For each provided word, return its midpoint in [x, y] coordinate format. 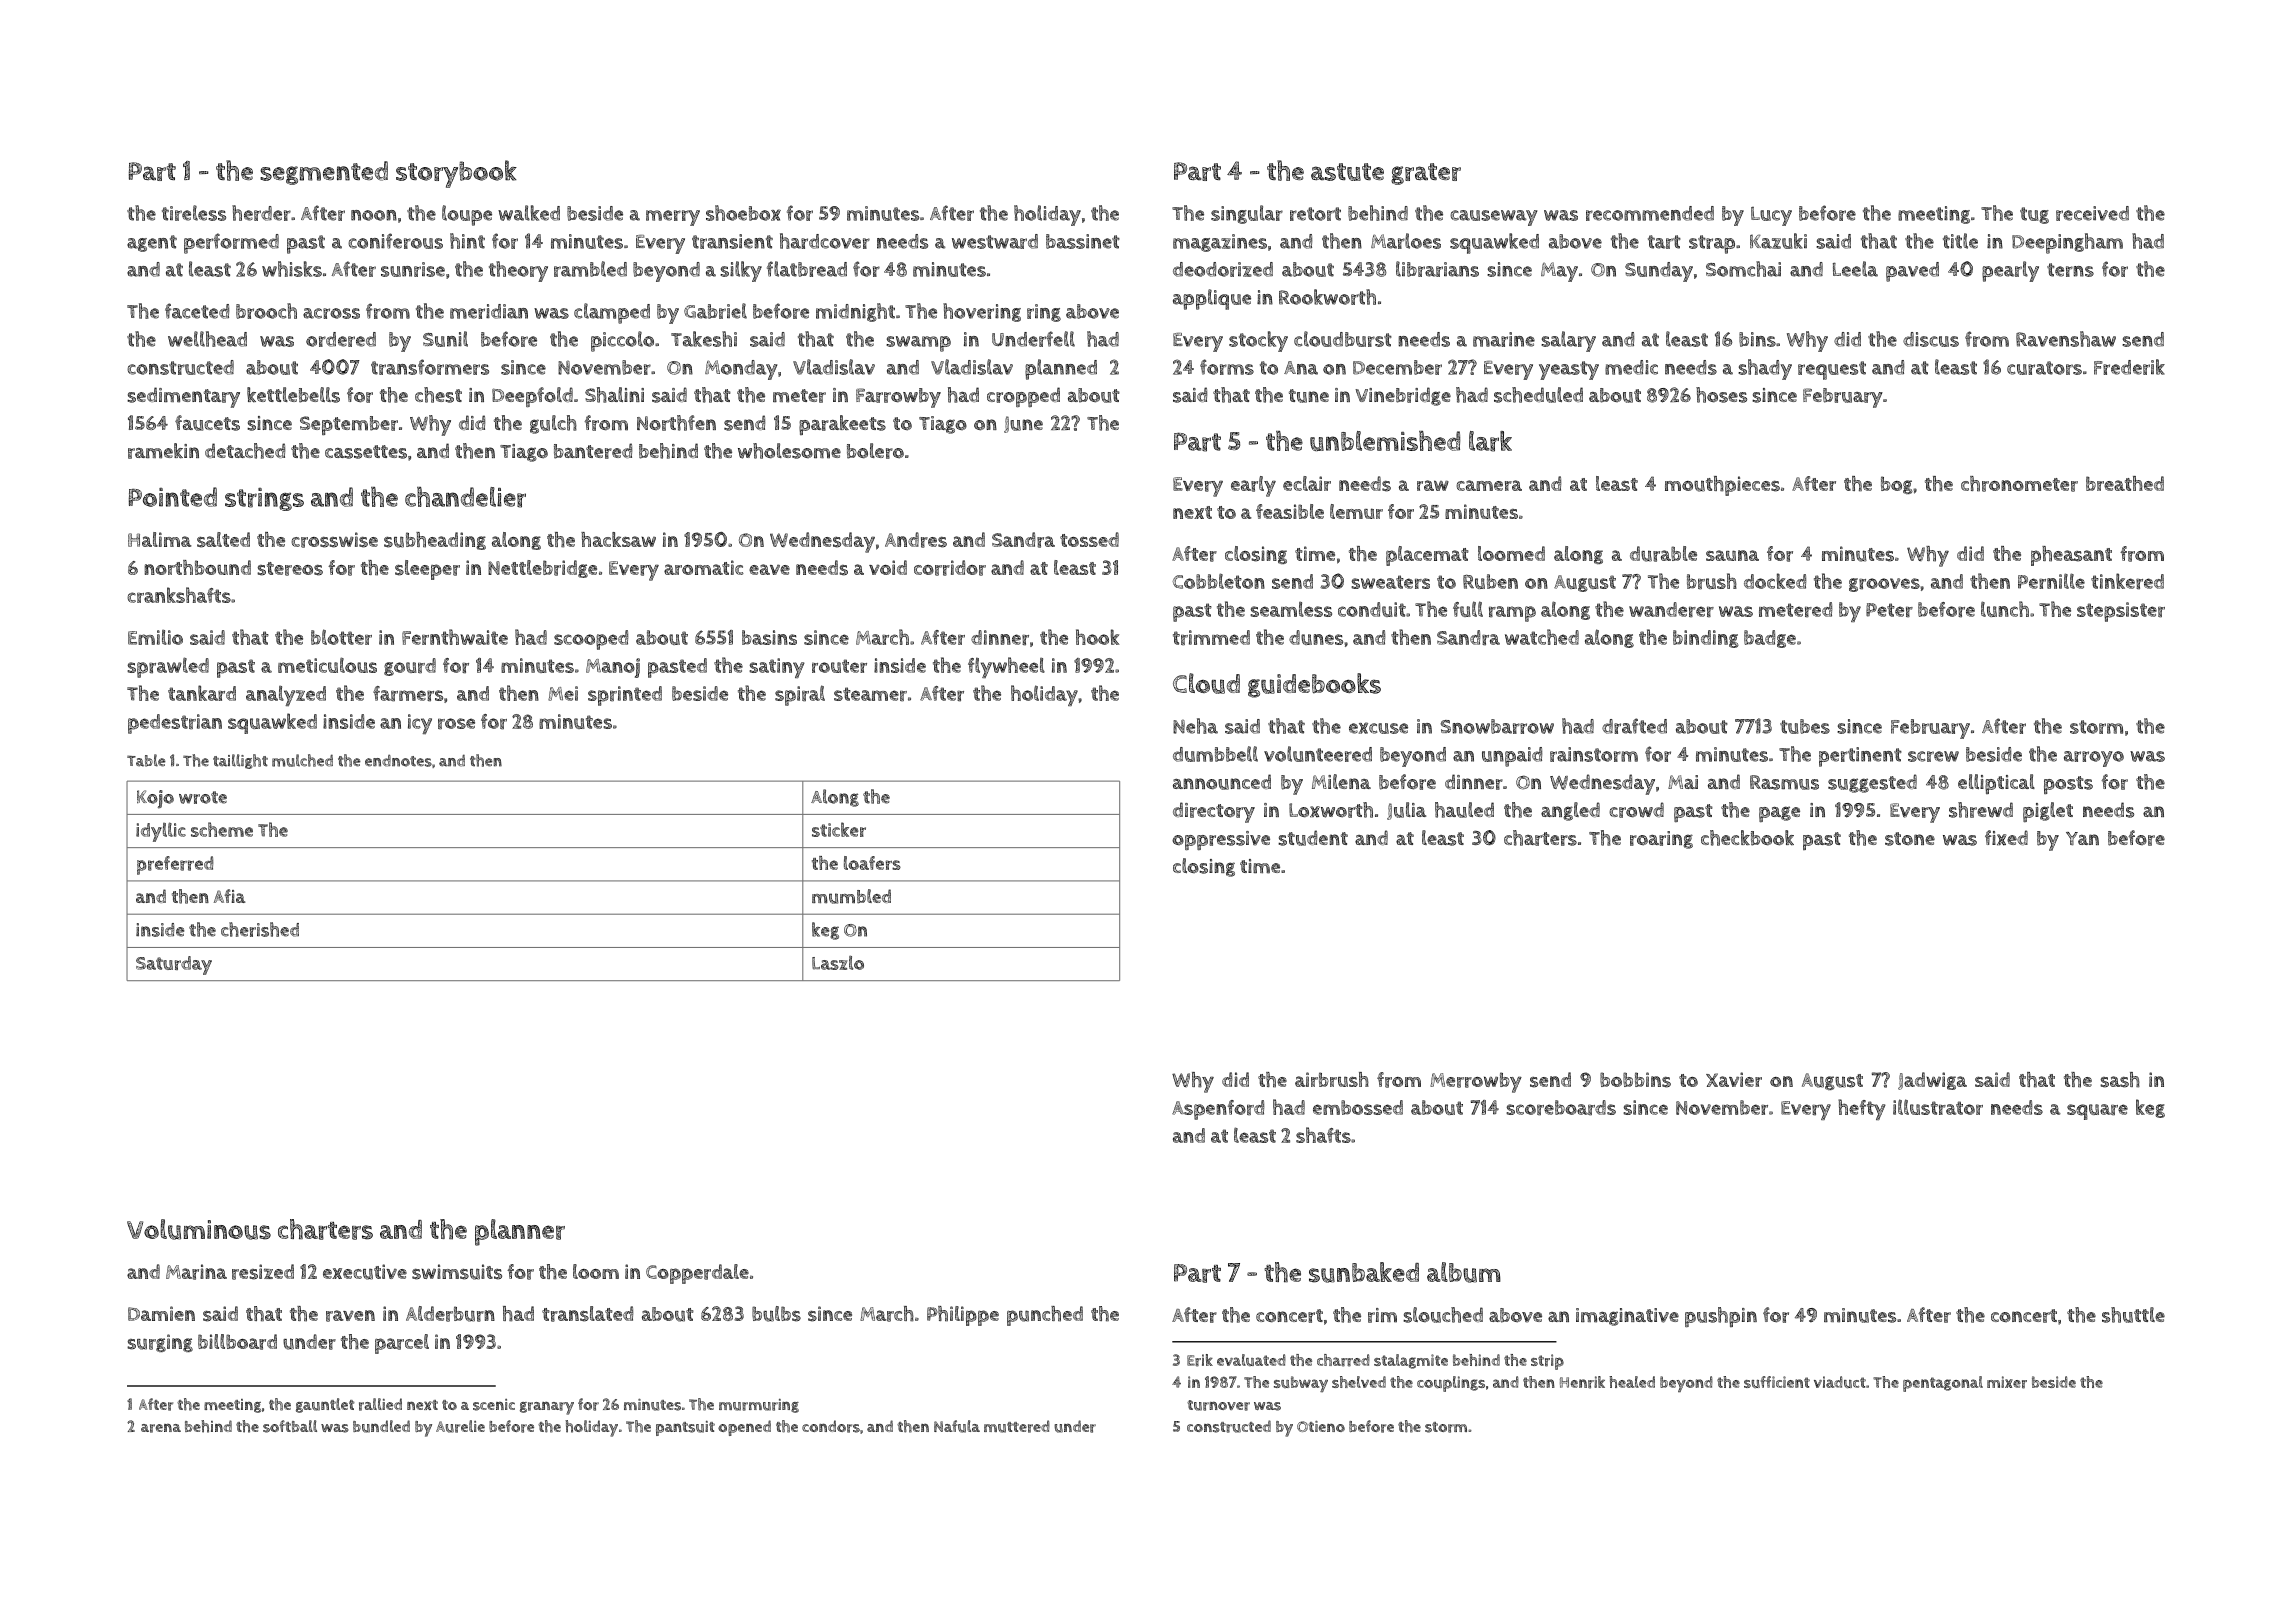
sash [2120, 1080]
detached [245, 451]
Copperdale [697, 1274]
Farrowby [898, 398]
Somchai [1743, 269]
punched [1045, 1316]
